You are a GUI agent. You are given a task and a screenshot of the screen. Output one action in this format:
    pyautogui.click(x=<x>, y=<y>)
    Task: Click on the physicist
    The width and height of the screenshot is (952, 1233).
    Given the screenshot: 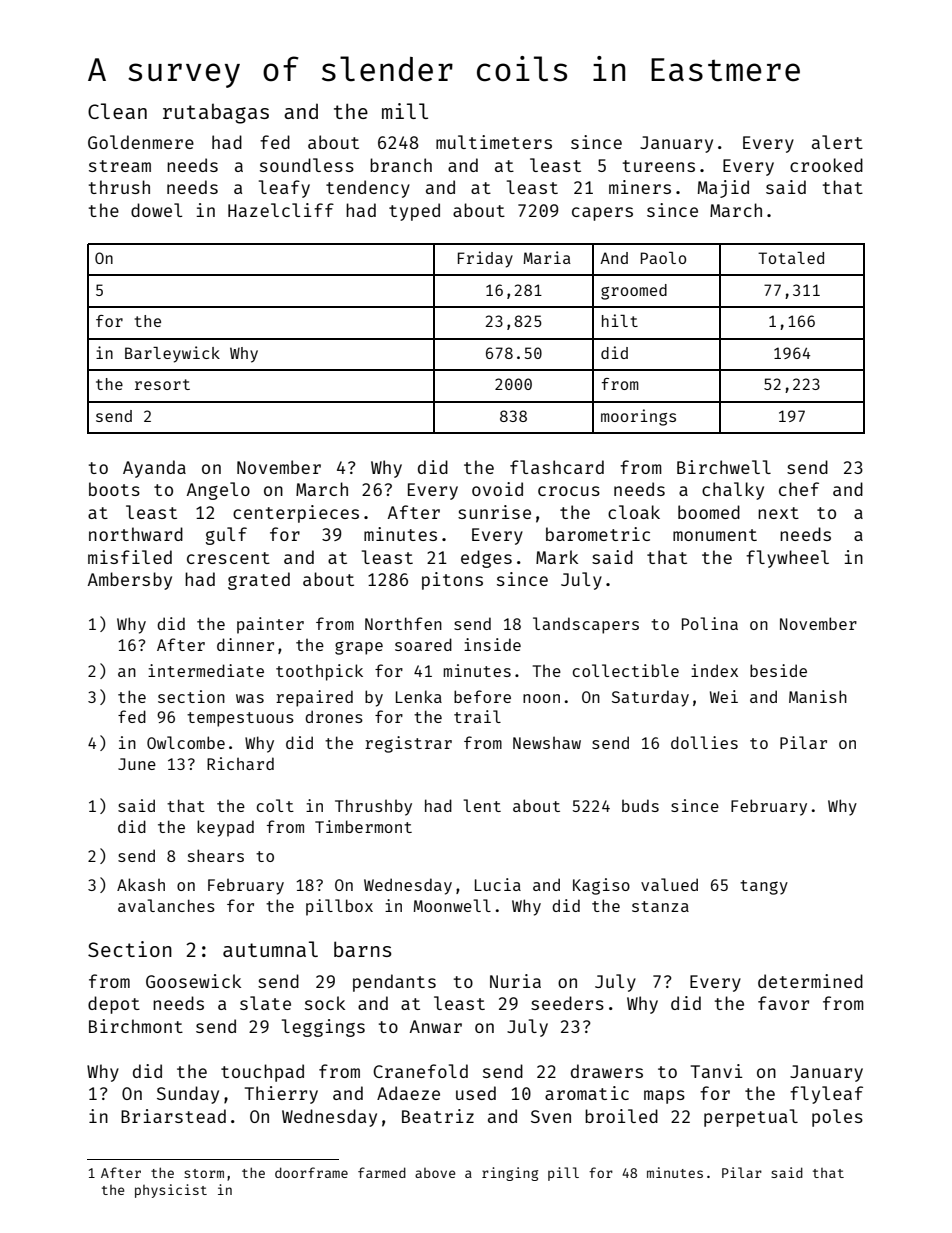 What is the action you would take?
    pyautogui.click(x=171, y=1191)
